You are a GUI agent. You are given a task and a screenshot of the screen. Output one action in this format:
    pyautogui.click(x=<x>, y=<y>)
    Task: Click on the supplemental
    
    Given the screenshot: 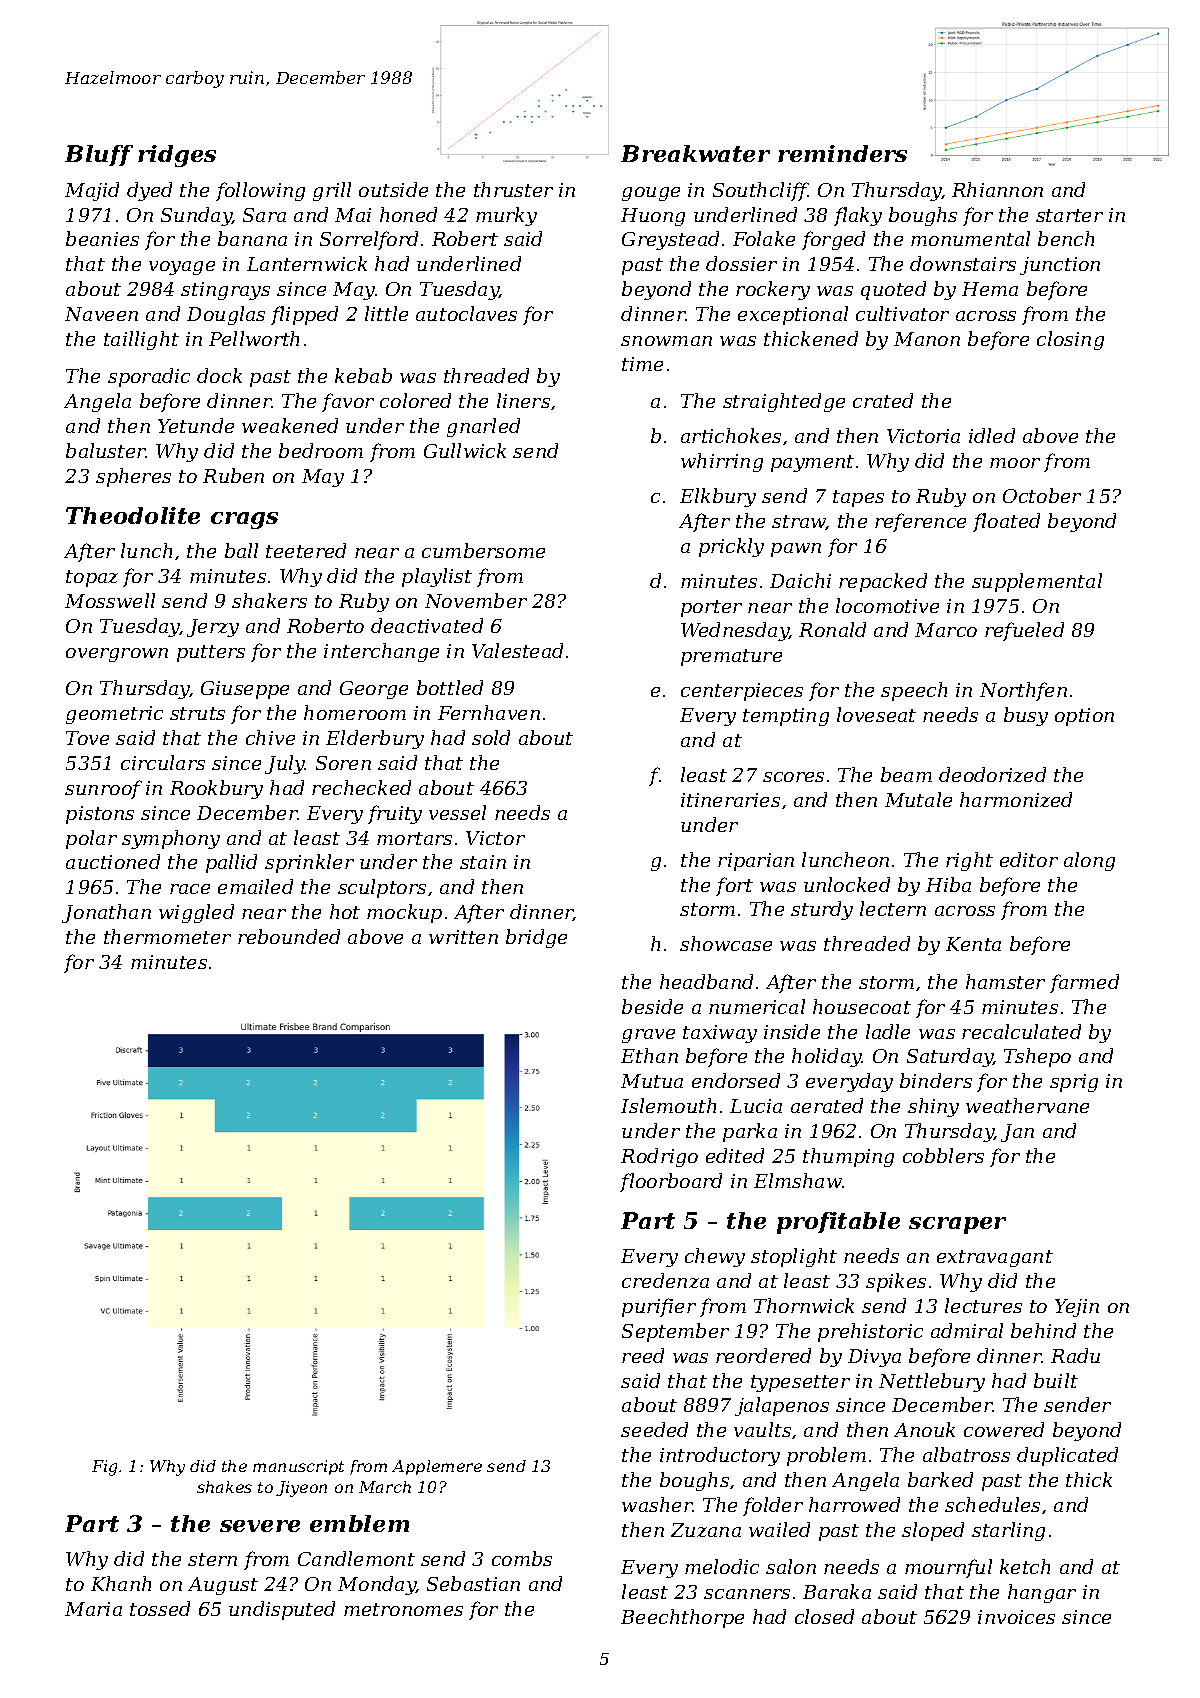 What is the action you would take?
    pyautogui.click(x=1037, y=582)
